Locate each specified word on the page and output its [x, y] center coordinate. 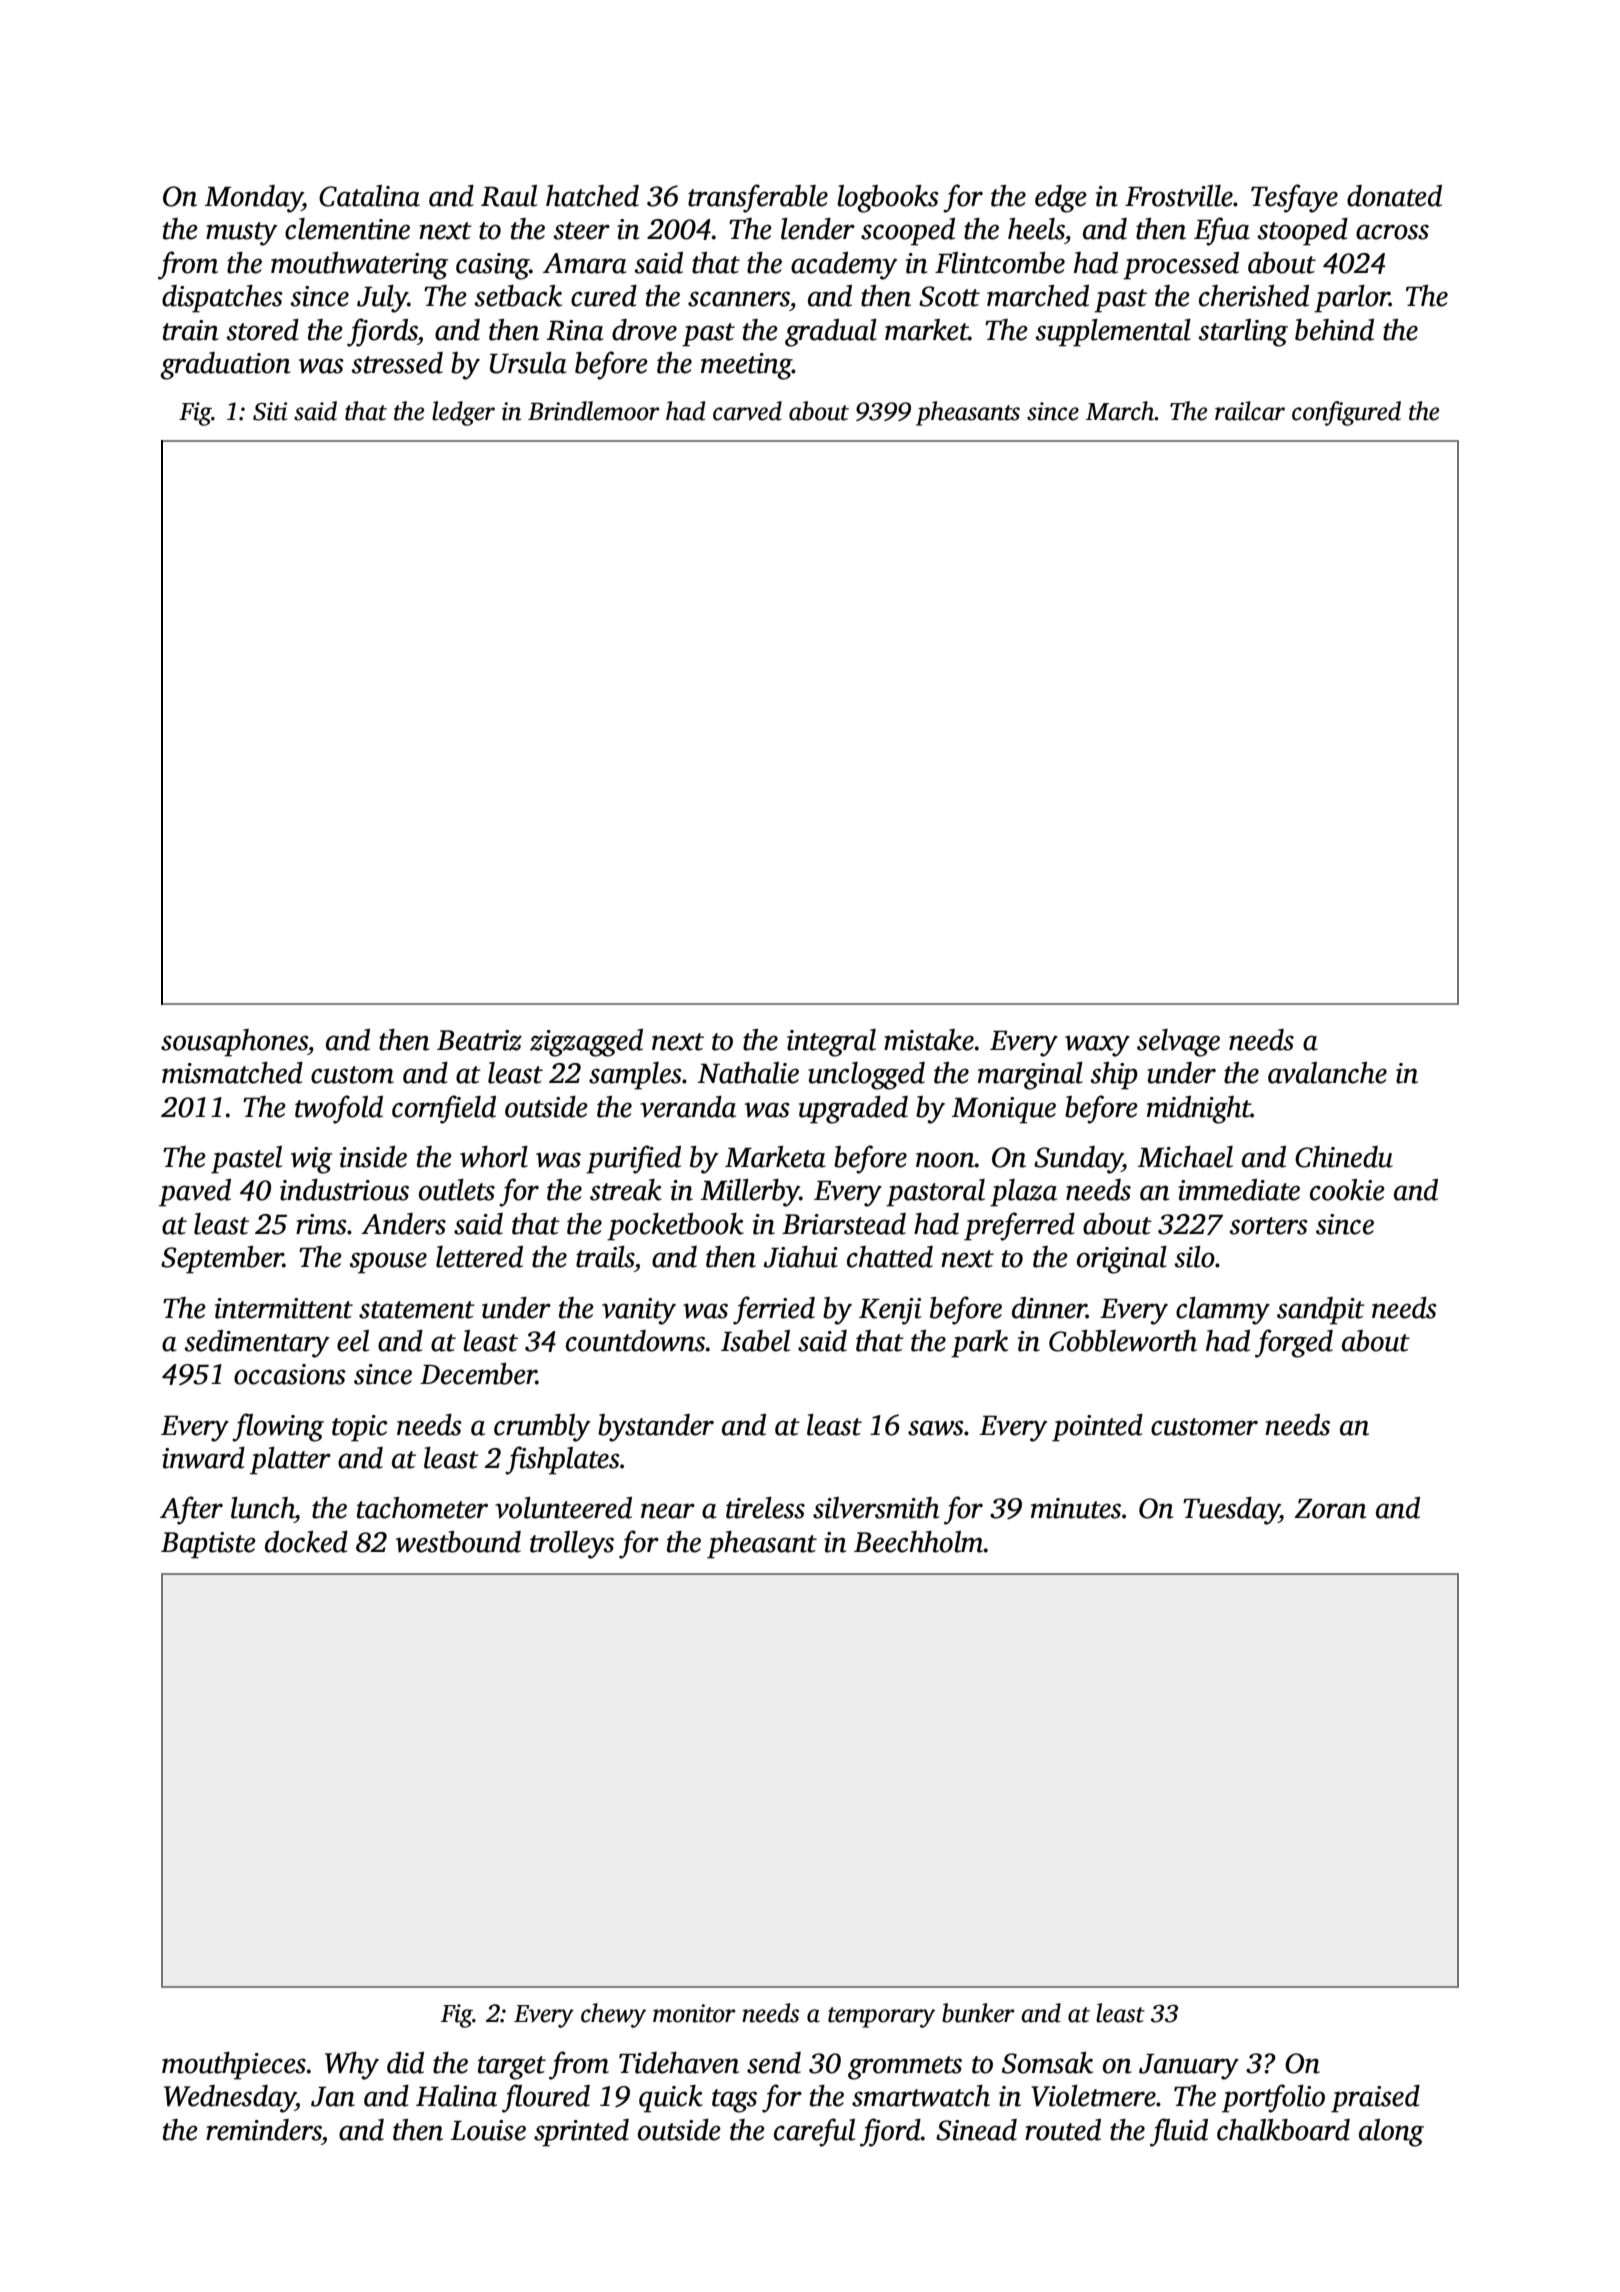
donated [1394, 196]
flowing [278, 1427]
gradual [831, 333]
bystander [656, 1428]
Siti [270, 411]
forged [1294, 1343]
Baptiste [208, 1545]
